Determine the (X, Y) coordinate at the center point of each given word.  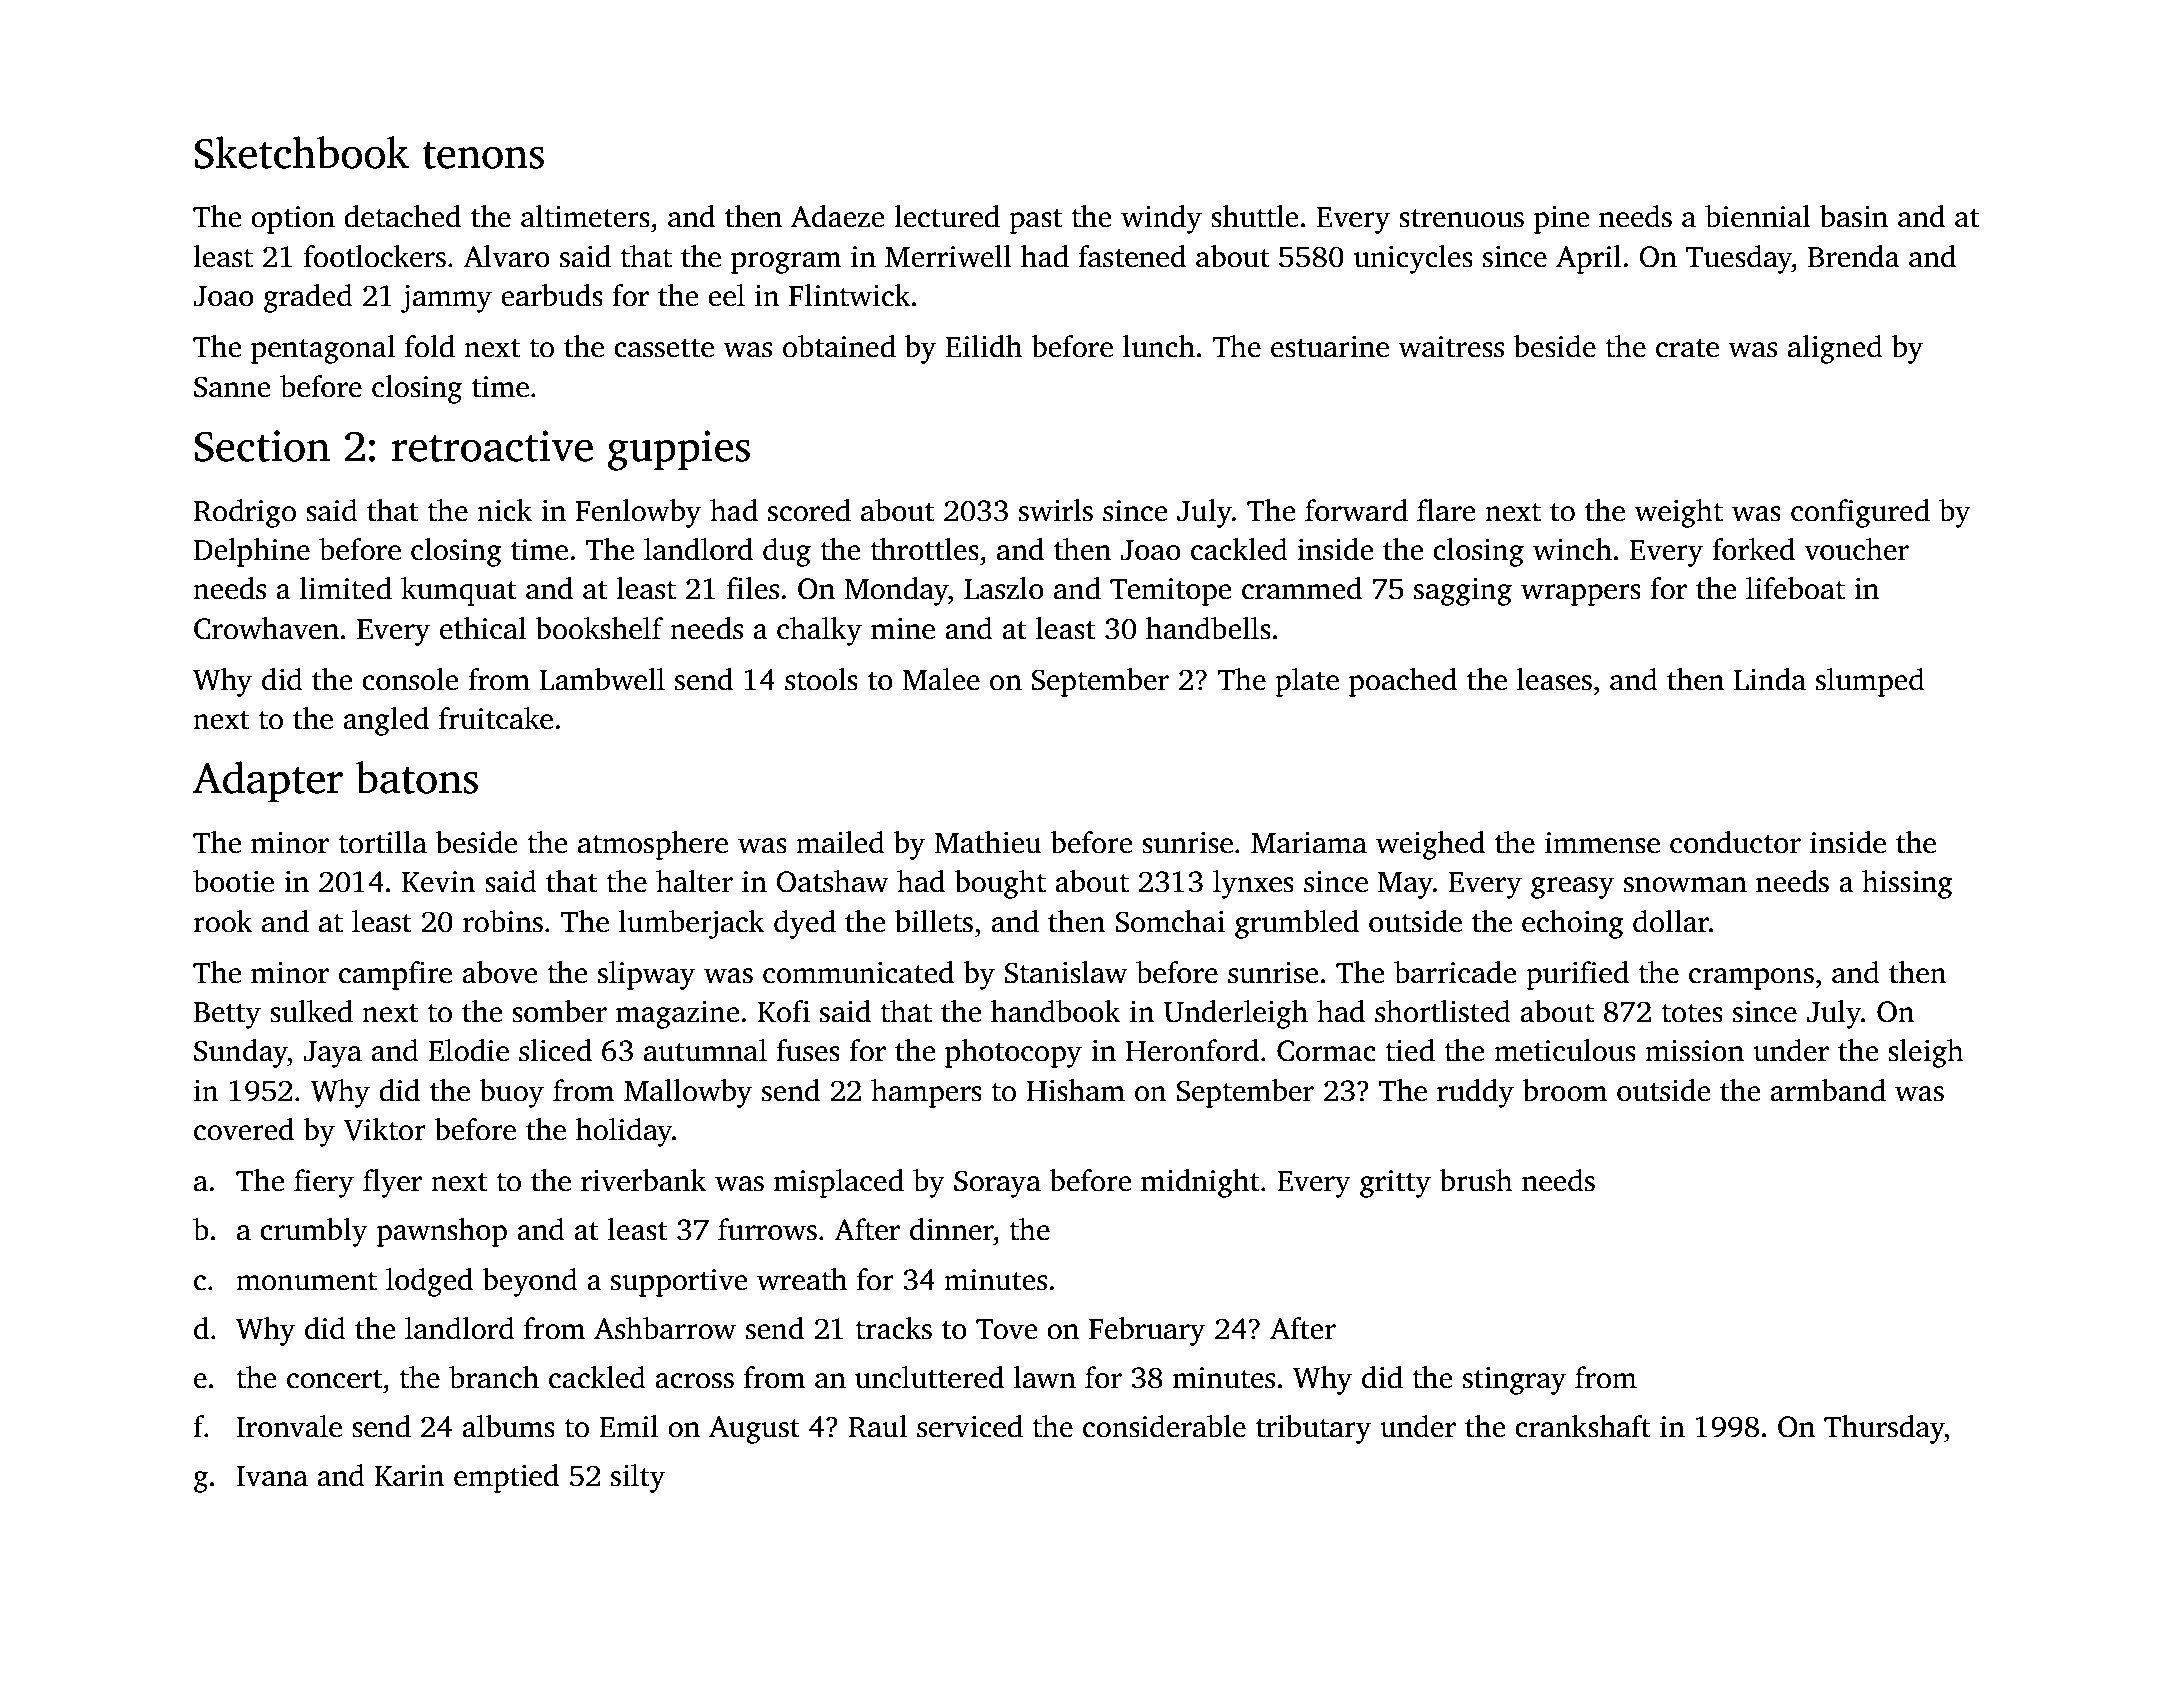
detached (402, 216)
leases (1554, 679)
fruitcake (496, 718)
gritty (1395, 1184)
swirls (1056, 510)
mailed (840, 842)
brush (1476, 1180)
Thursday (1884, 1429)
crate (1687, 348)
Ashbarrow (665, 1328)
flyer (392, 1183)
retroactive (492, 446)
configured (1860, 513)
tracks (893, 1328)
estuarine (1330, 347)
